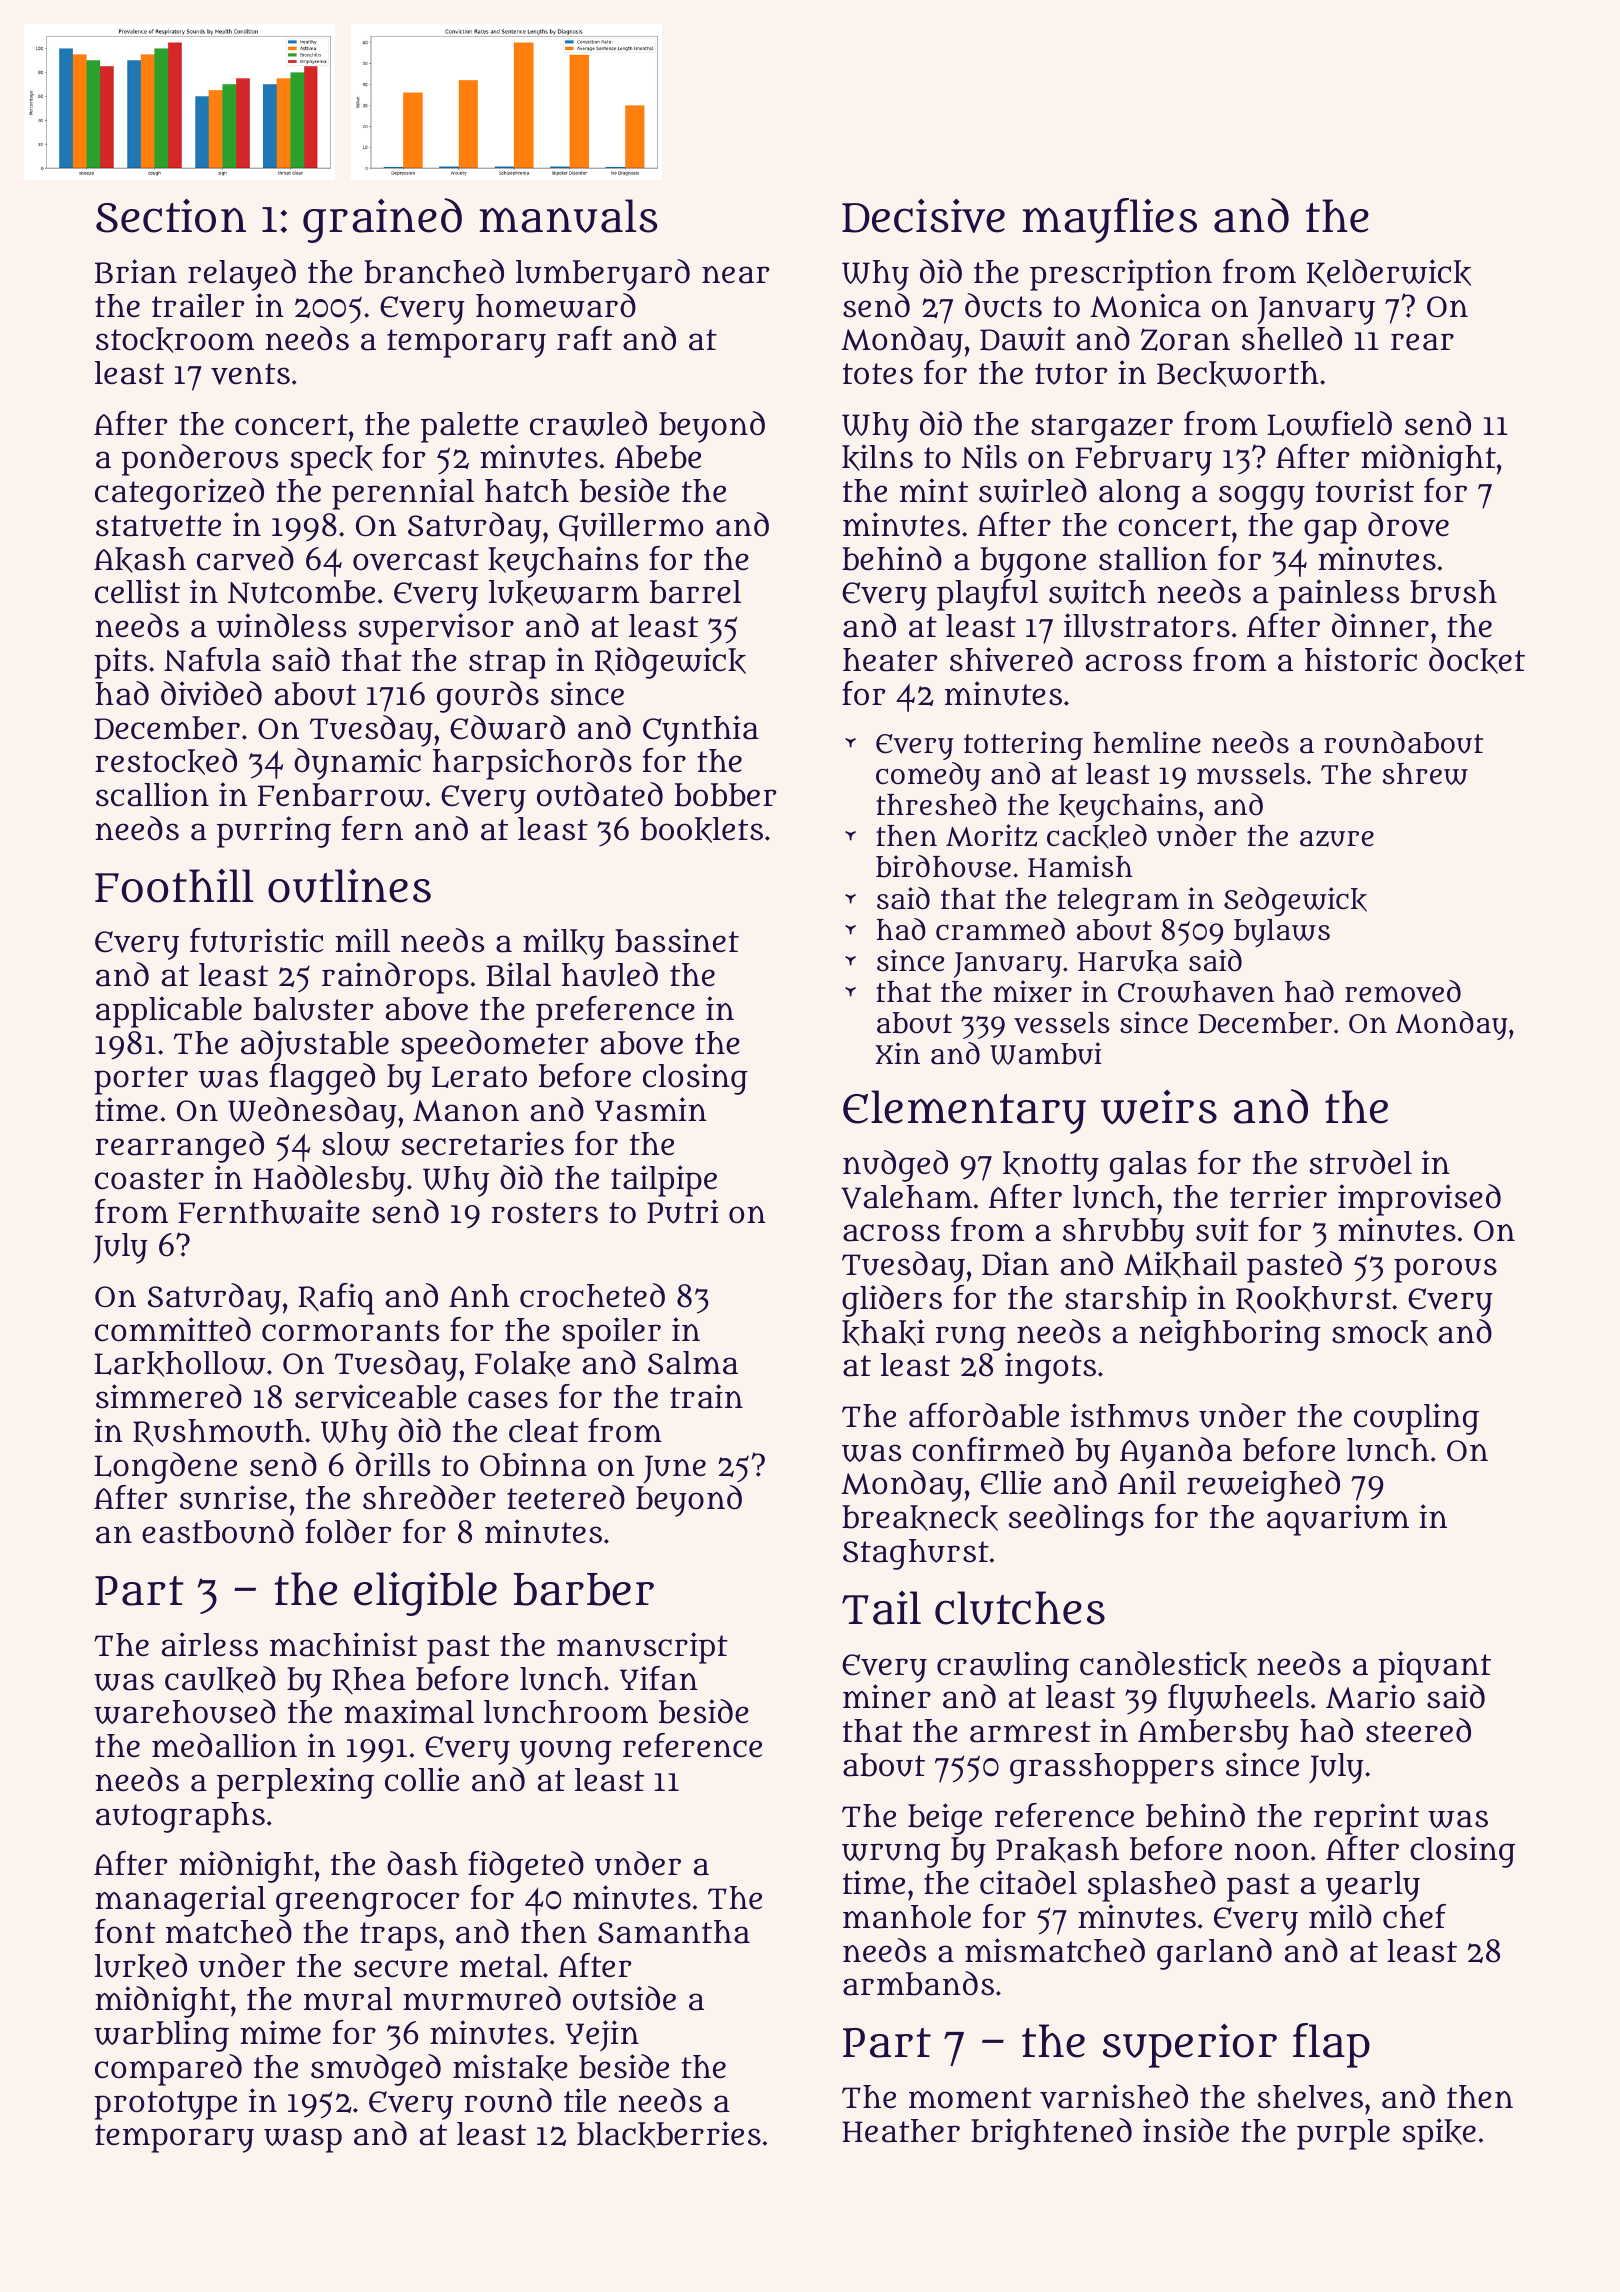 This image has width=1620, height=2292. What do you see at coordinates (1282, 933) in the image?
I see `bylaws` at bounding box center [1282, 933].
